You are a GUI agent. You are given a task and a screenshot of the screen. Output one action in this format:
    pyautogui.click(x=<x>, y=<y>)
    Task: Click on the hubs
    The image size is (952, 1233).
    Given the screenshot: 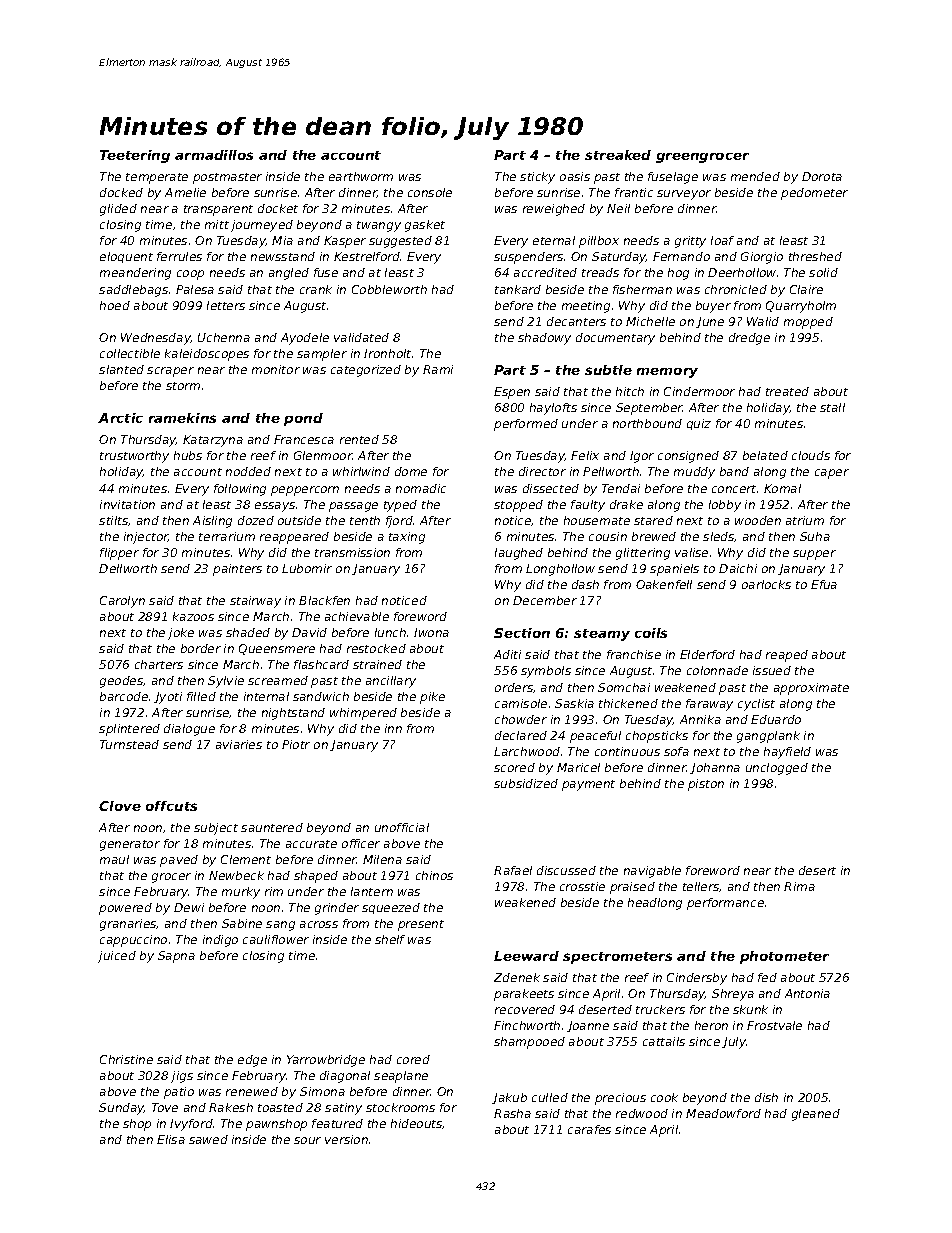 What is the action you would take?
    pyautogui.click(x=188, y=455)
